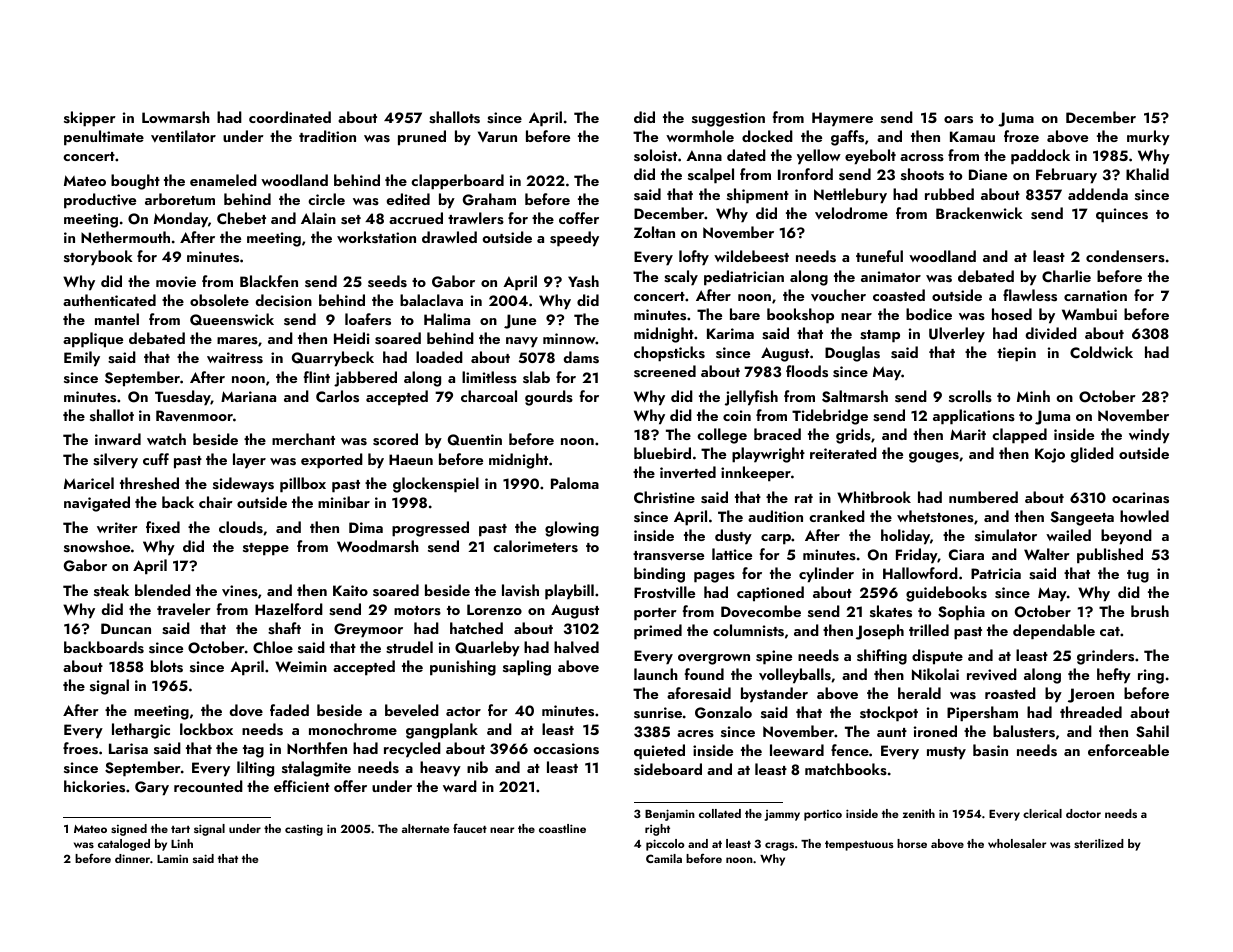  I want to click on suggestion, so click(728, 119).
